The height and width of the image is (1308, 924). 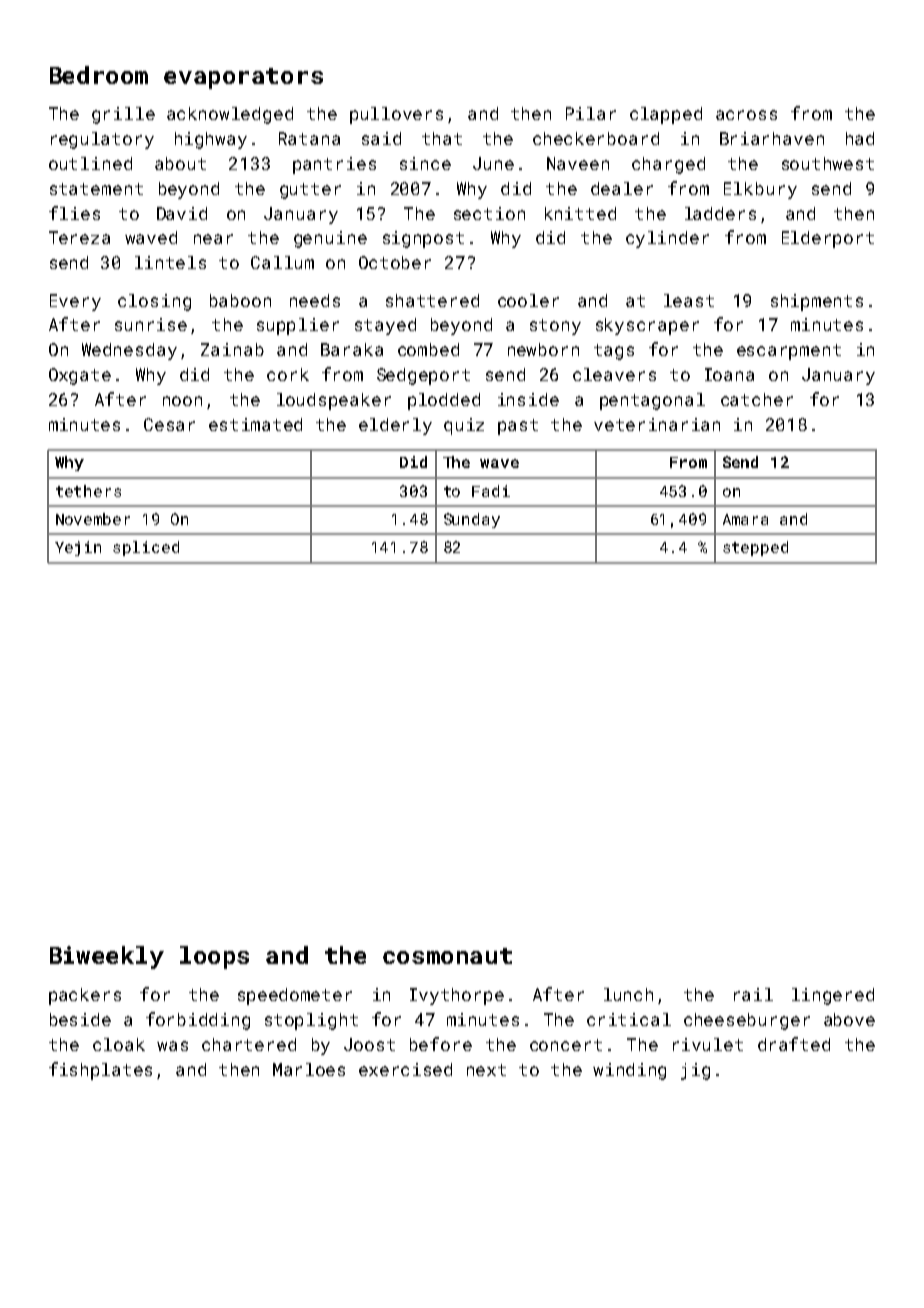 I want to click on was, so click(x=172, y=1046).
